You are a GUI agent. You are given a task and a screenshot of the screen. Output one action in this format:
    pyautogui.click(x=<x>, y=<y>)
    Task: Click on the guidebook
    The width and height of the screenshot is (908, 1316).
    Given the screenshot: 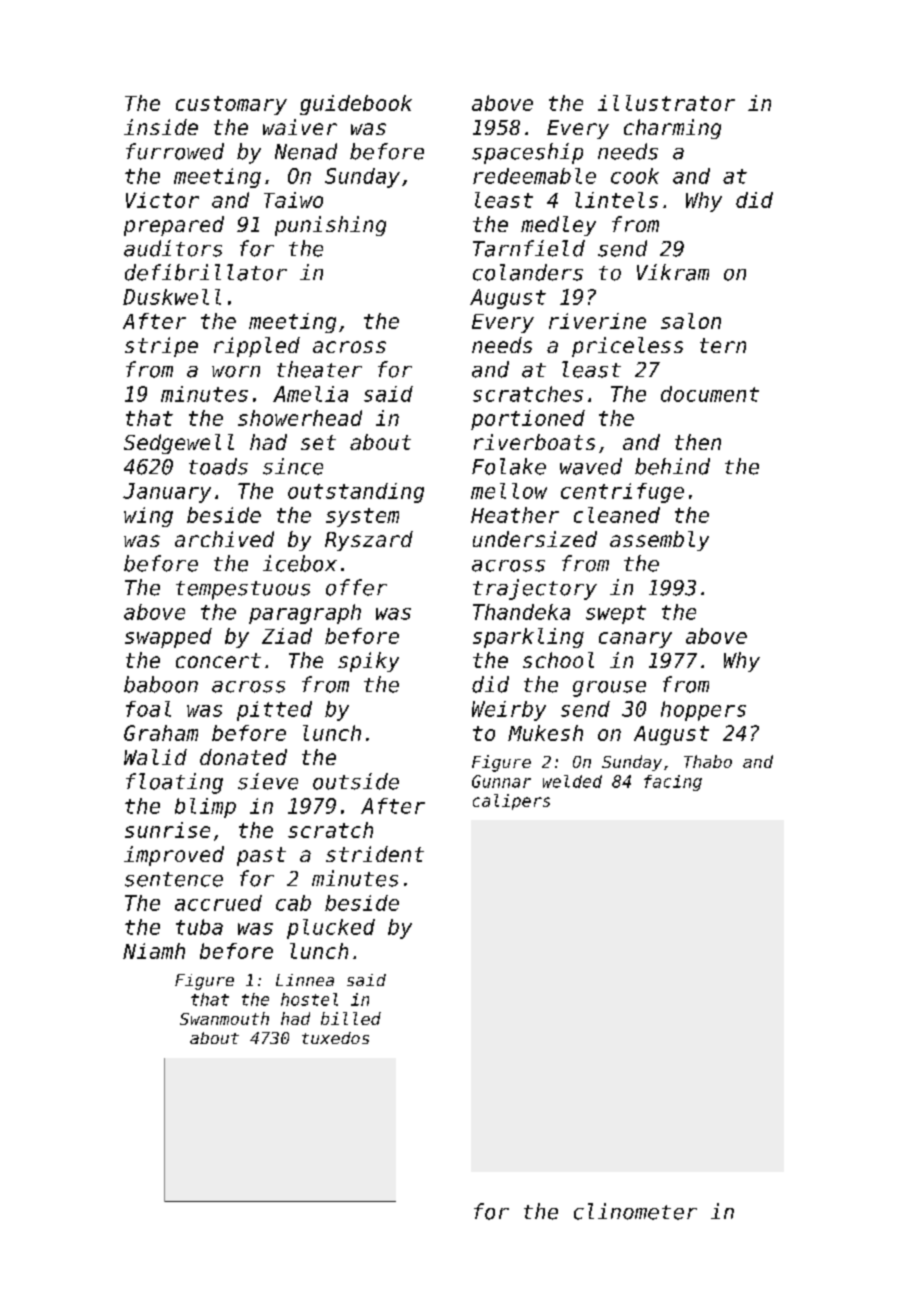 What is the action you would take?
    pyautogui.click(x=356, y=105)
